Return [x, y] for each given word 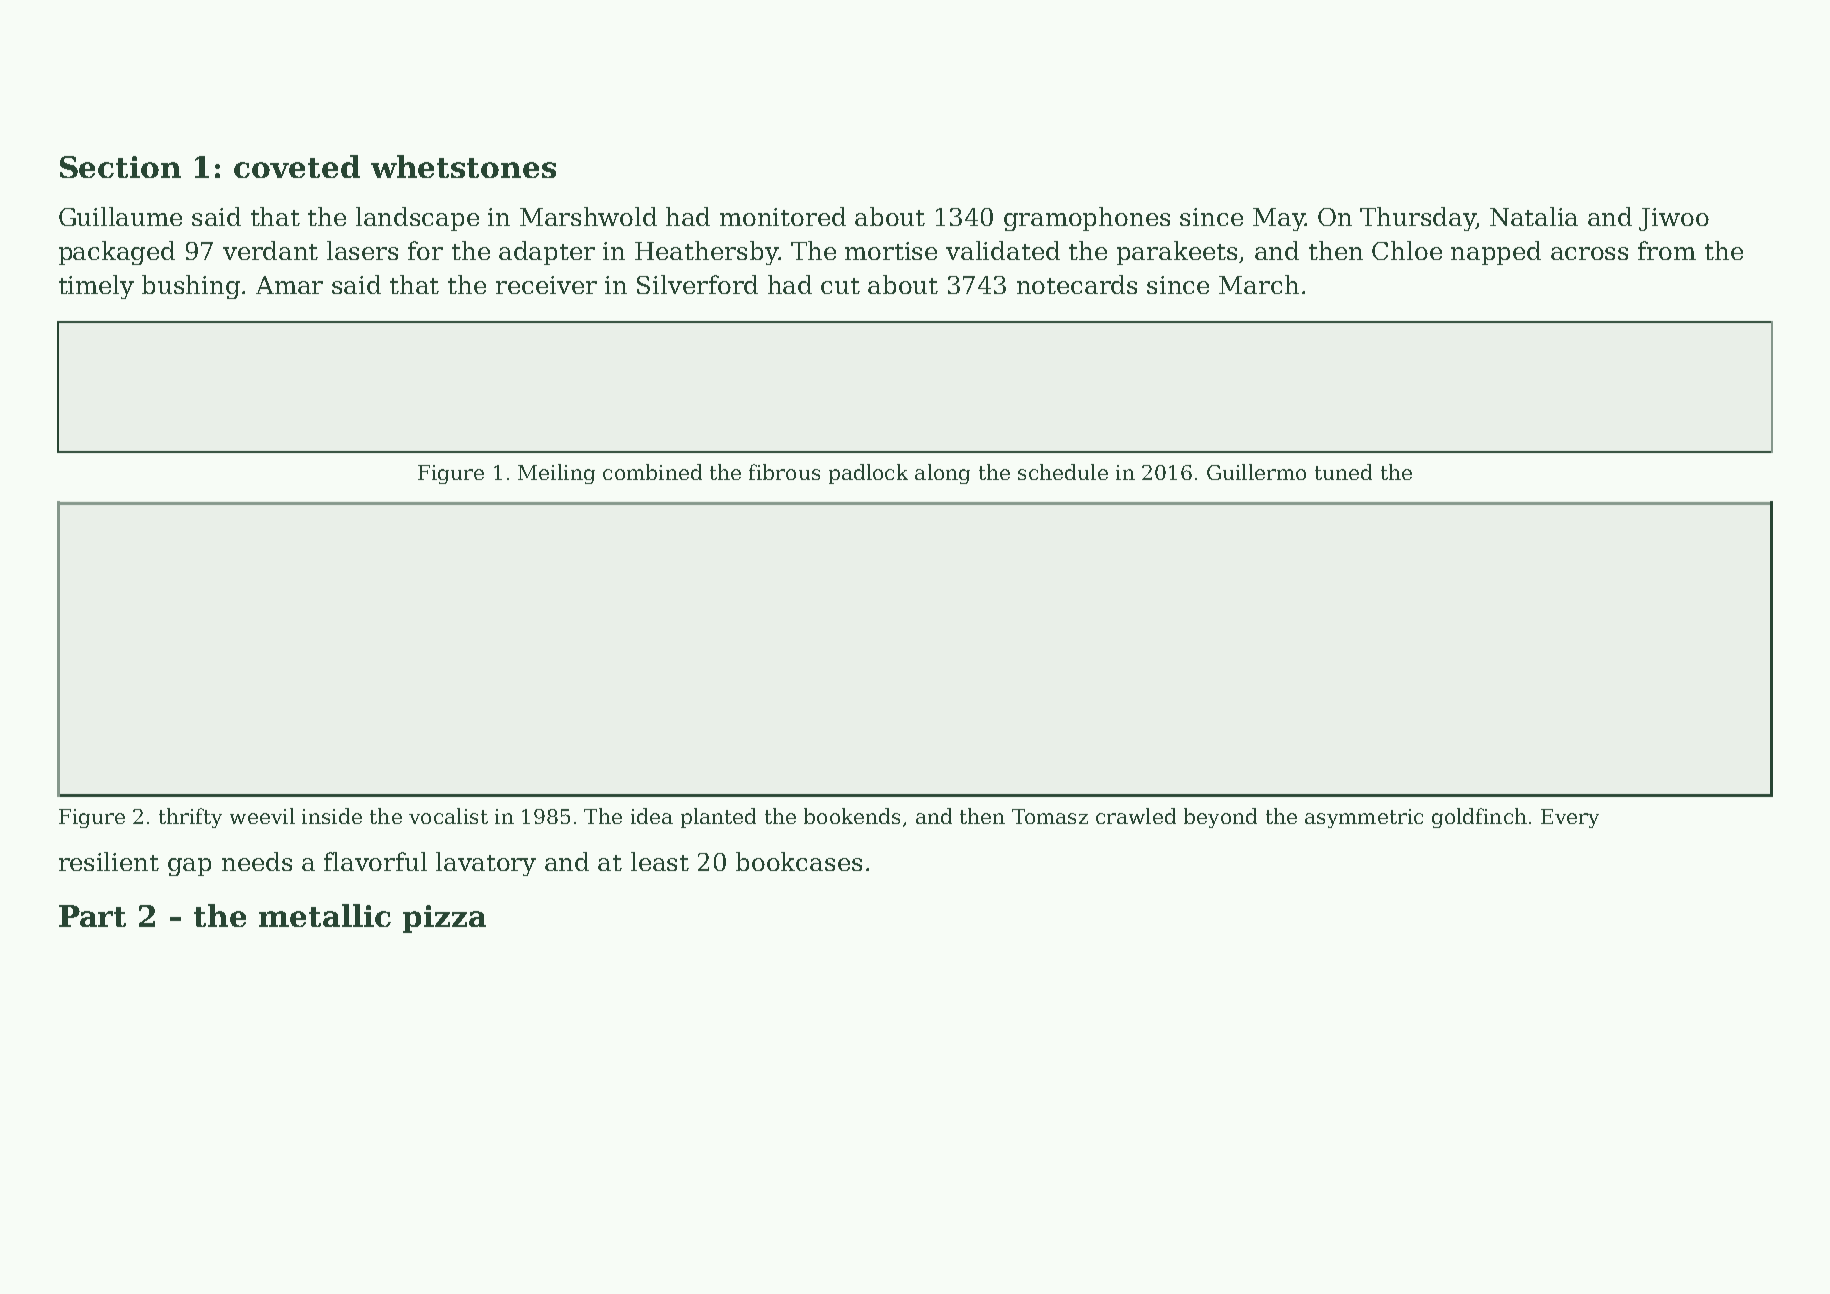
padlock [868, 474]
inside [332, 816]
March [1259, 284]
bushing [191, 287]
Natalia [1534, 216]
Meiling [556, 474]
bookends [852, 816]
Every [1570, 818]
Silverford [697, 284]
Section [120, 167]
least [660, 861]
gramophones [1087, 219]
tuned [1343, 472]
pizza [444, 919]
